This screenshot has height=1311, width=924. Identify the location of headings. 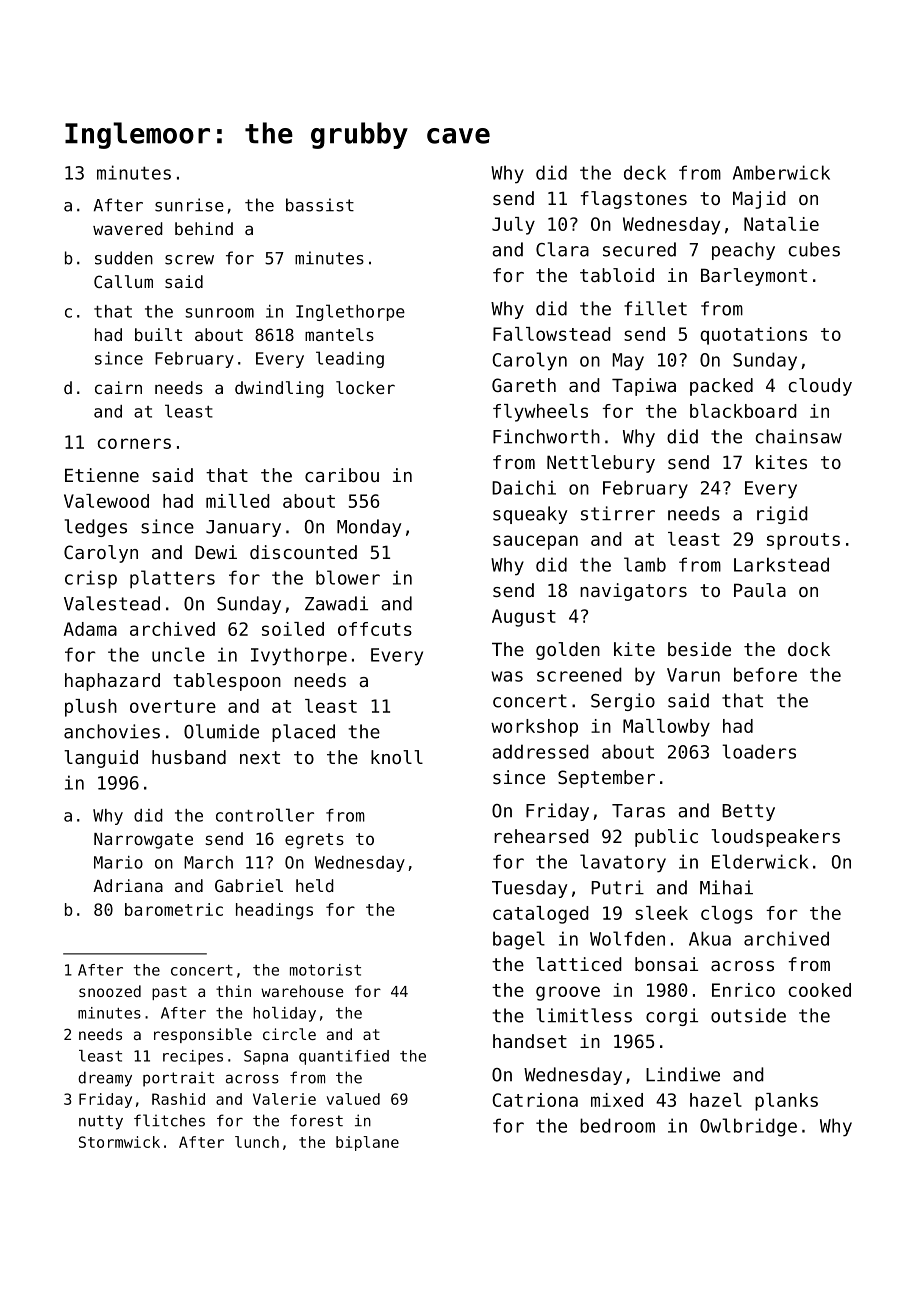
(274, 911).
